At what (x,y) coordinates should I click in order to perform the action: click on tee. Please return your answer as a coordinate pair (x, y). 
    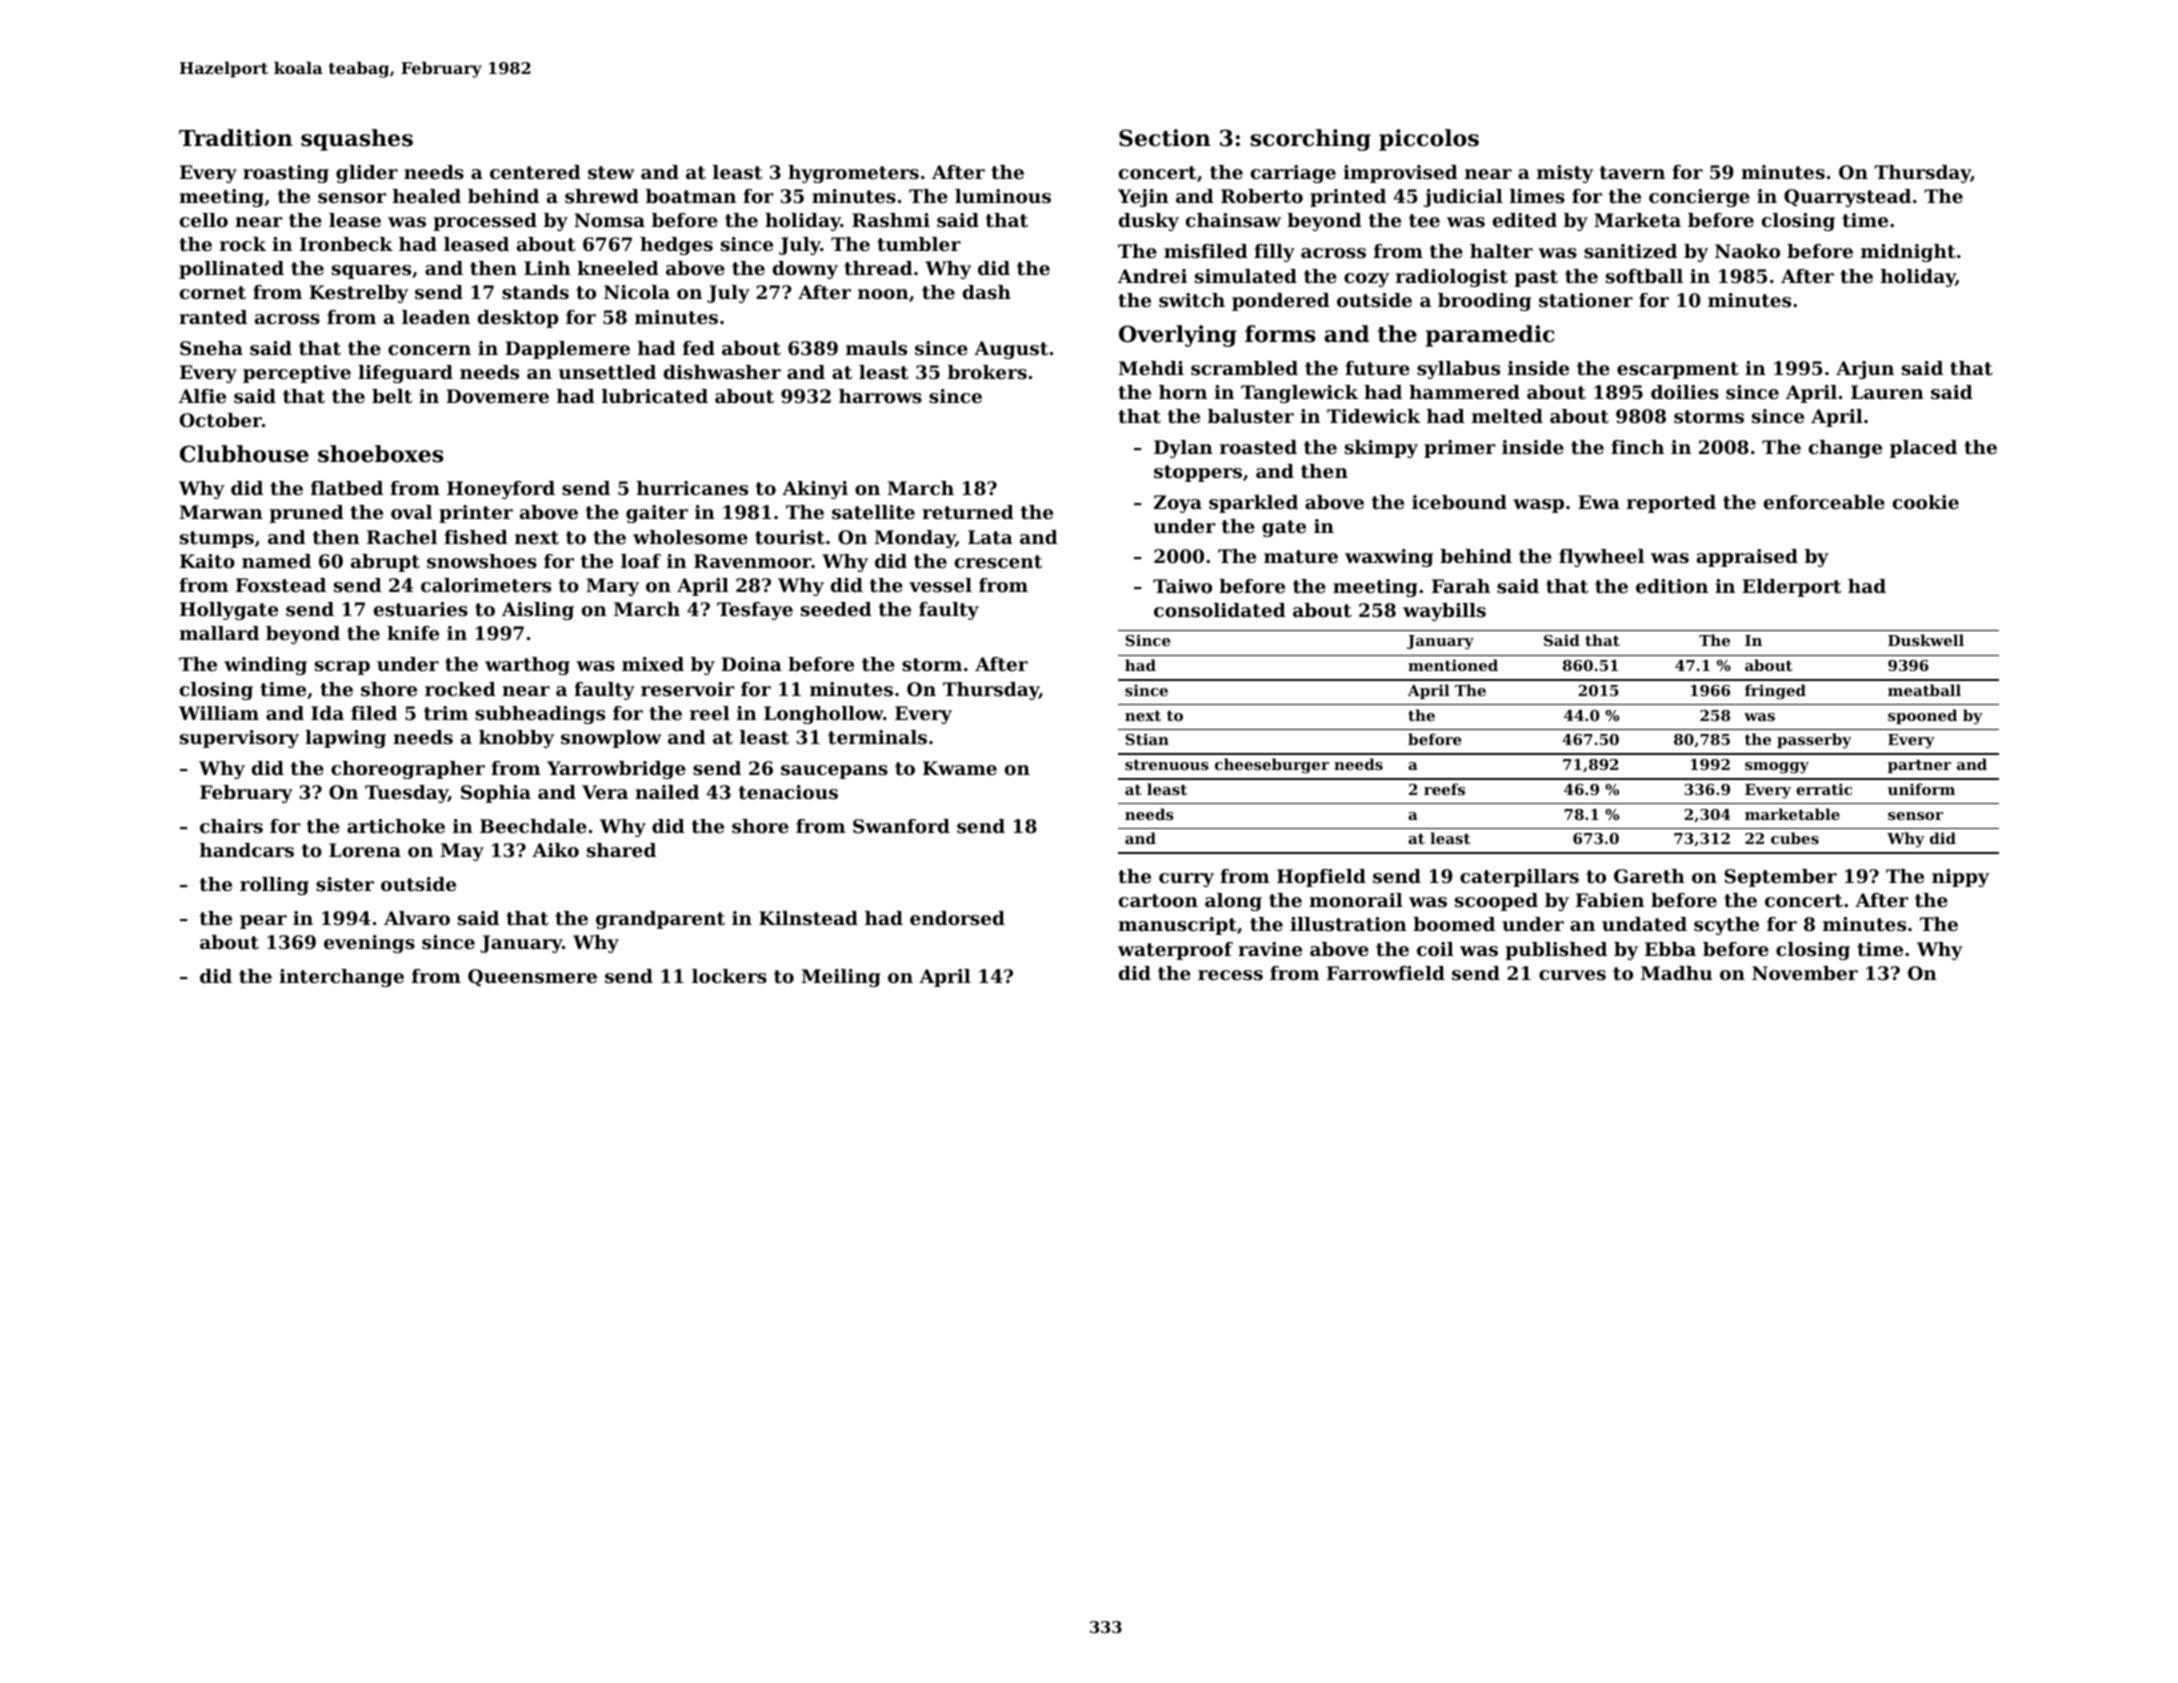
    Looking at the image, I should click on (1424, 221).
